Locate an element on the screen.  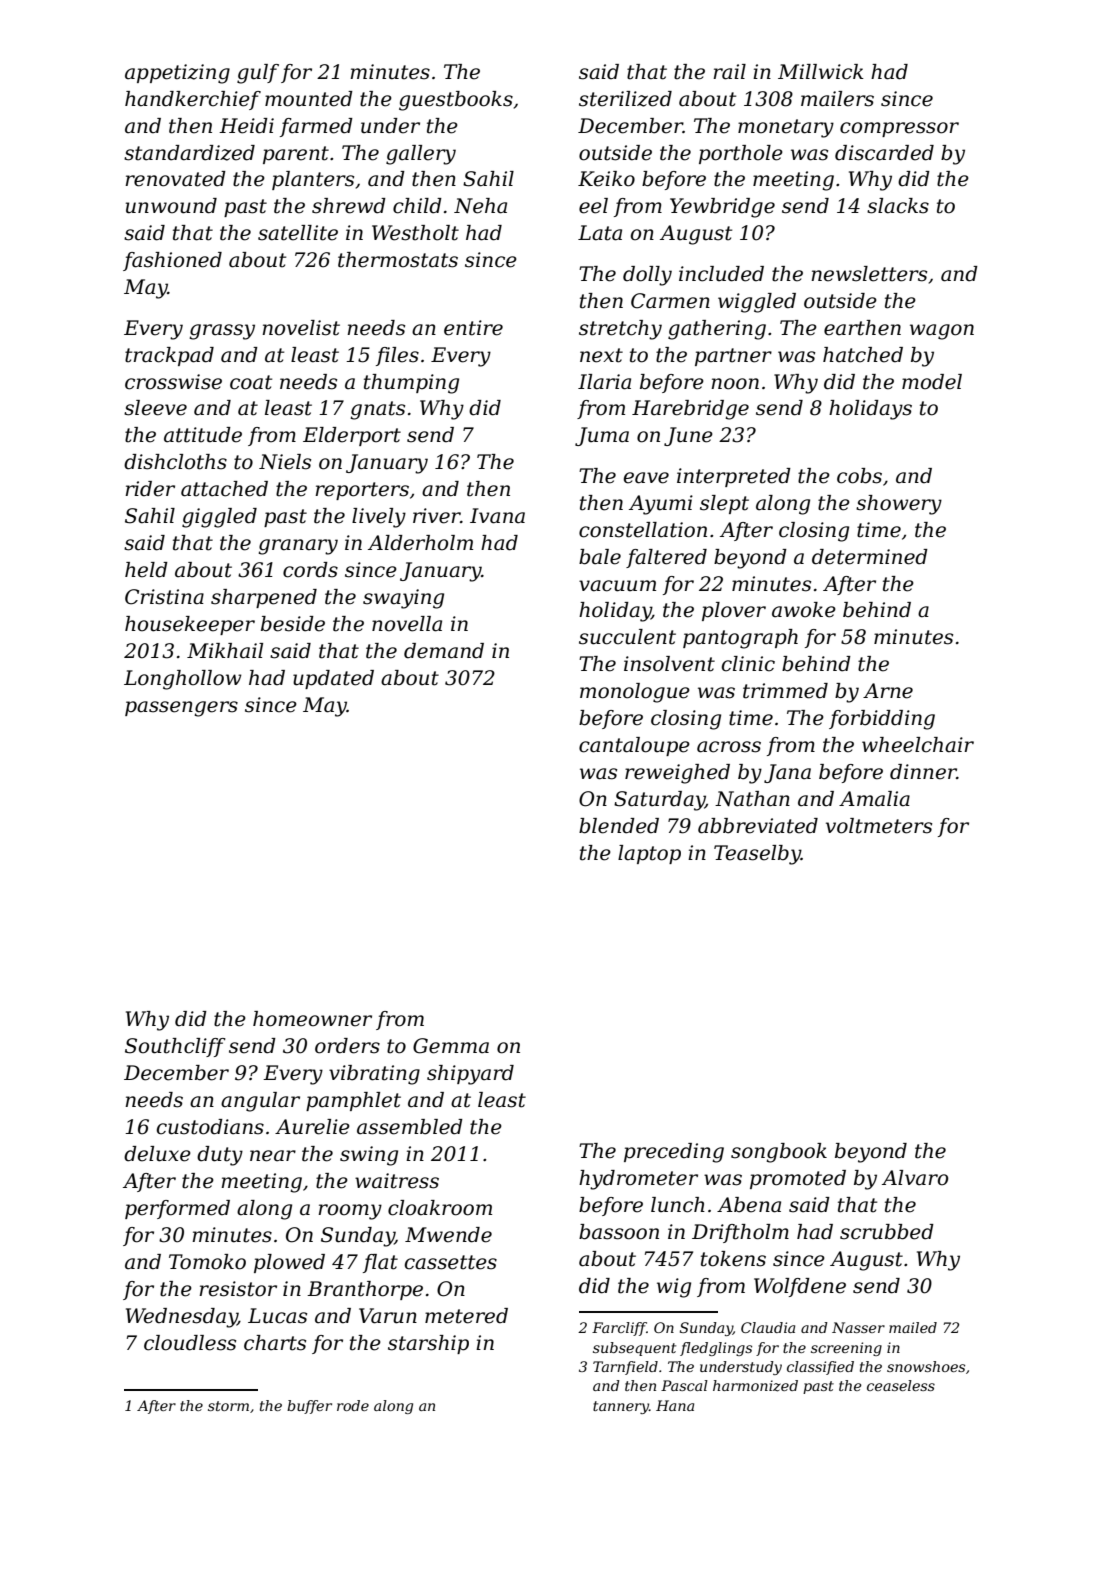
compressor is located at coordinates (899, 129).
